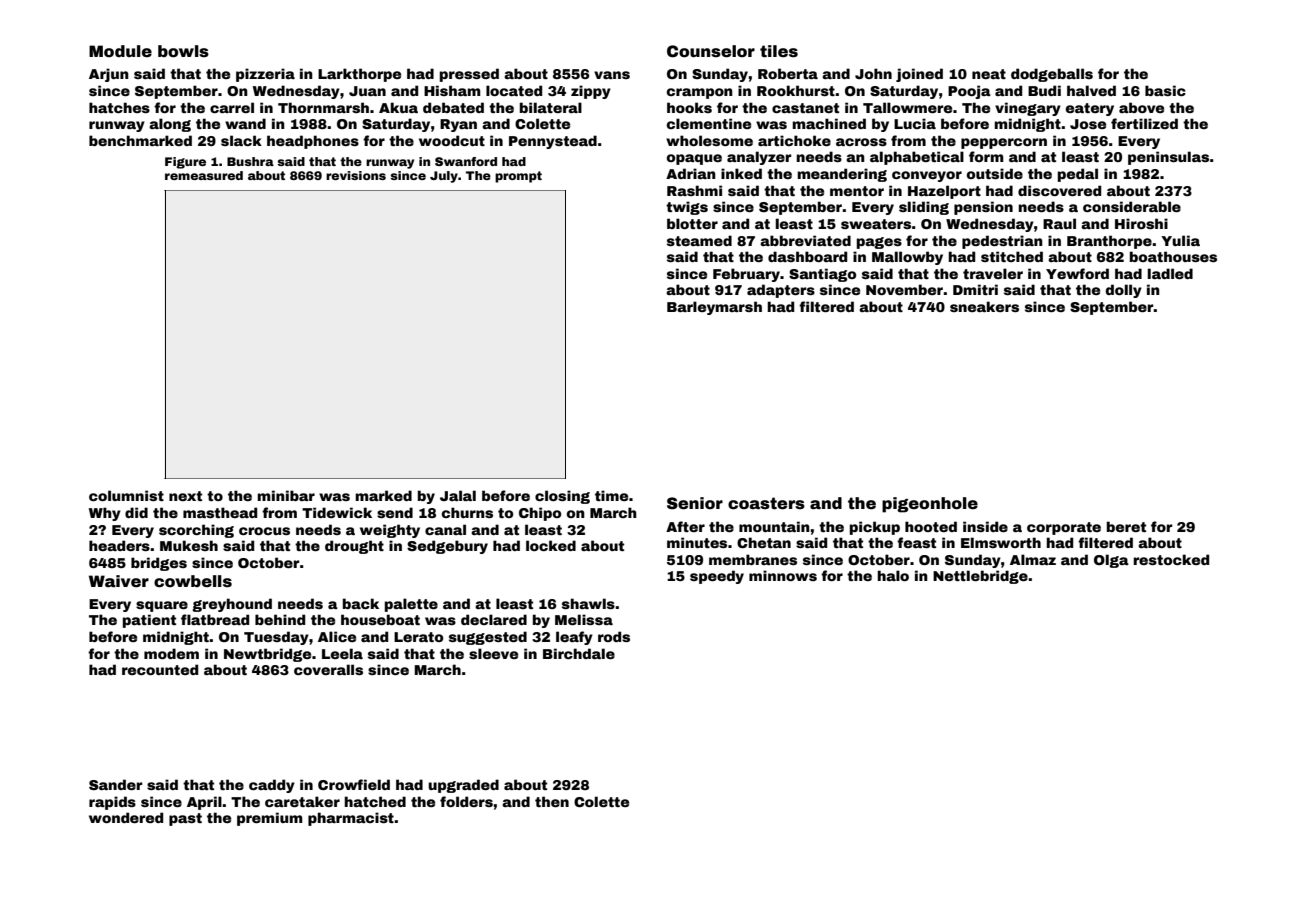 The image size is (1308, 924). What do you see at coordinates (612, 75) in the screenshot?
I see `vans` at bounding box center [612, 75].
